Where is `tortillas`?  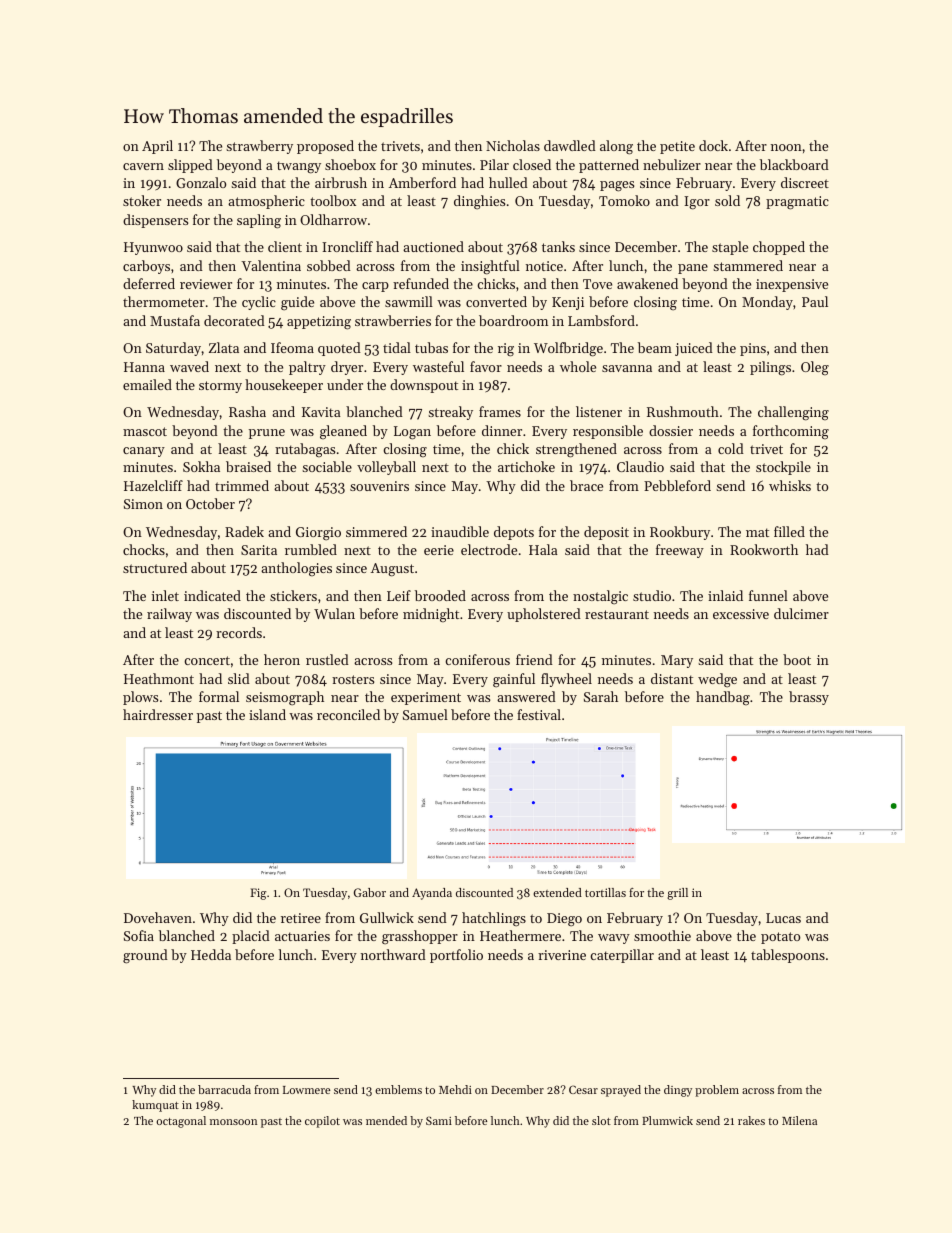
tortillas is located at coordinates (605, 892).
